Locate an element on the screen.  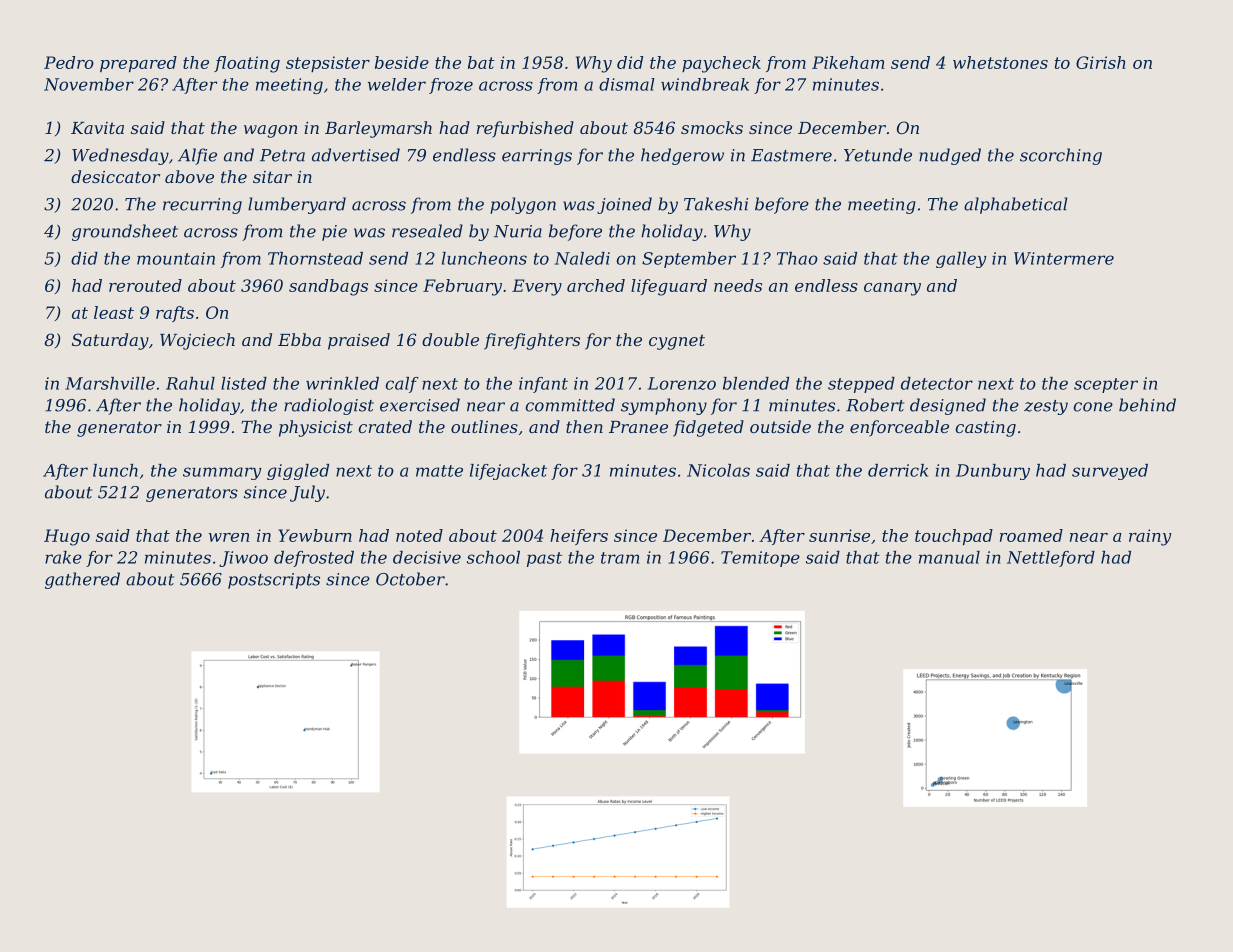
lifejacket is located at coordinates (508, 472).
